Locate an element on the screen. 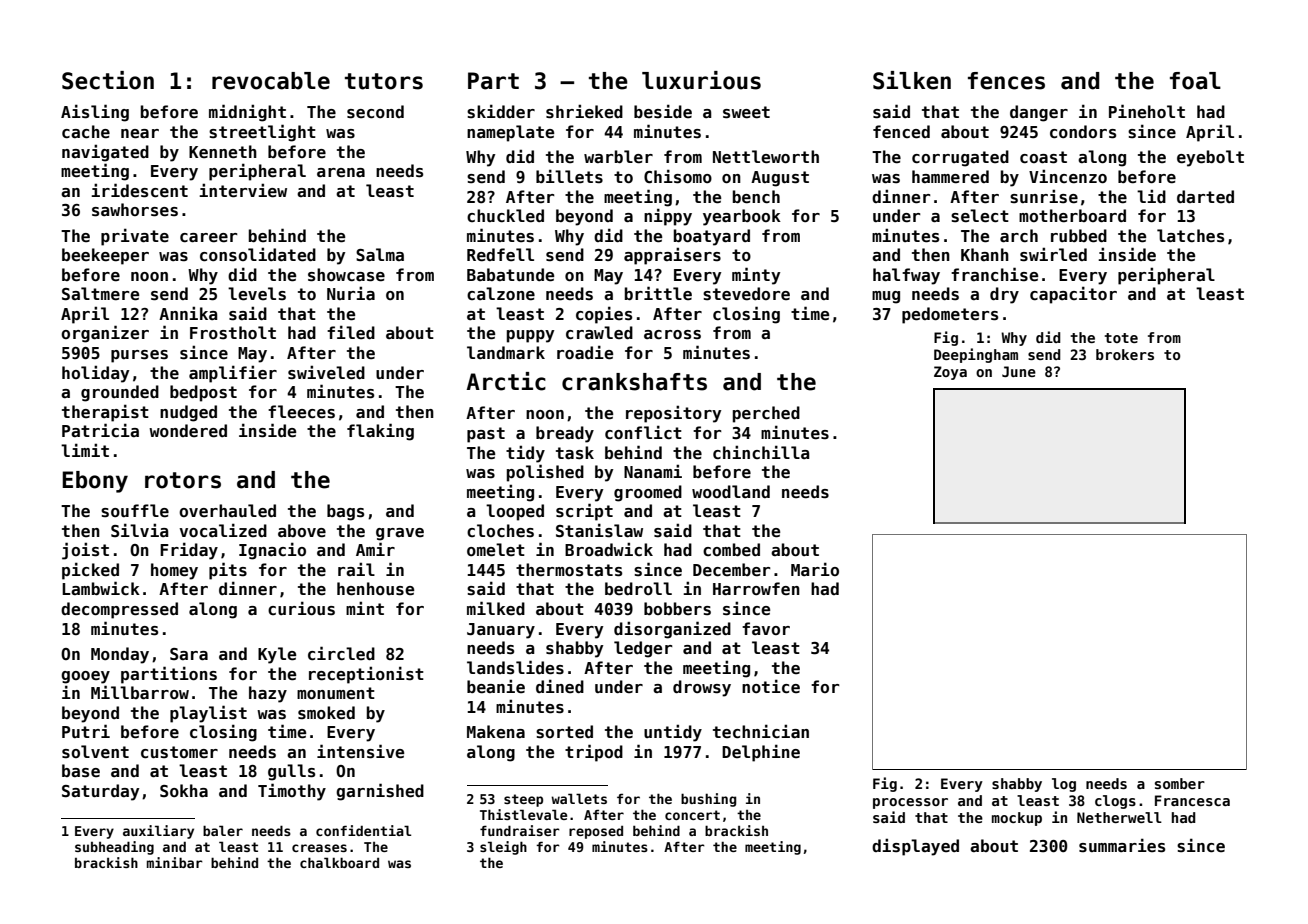 This screenshot has height=924, width=1308. Lambwick is located at coordinates (101, 588).
